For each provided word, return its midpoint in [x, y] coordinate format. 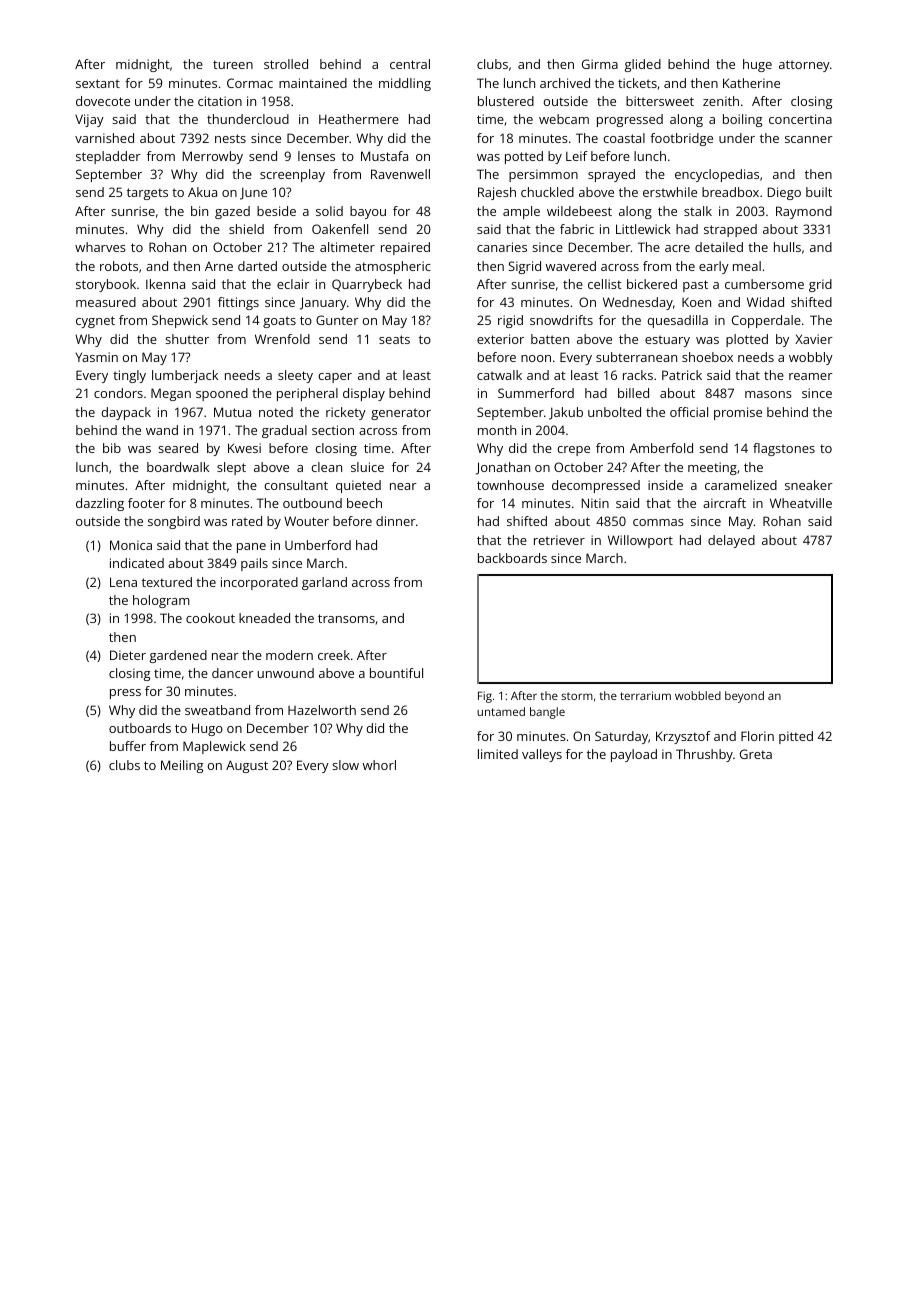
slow [345, 765]
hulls [787, 247]
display [364, 394]
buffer [128, 746]
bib [112, 448]
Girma [600, 64]
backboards [512, 558]
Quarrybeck [367, 285]
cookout [210, 618]
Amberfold [661, 448]
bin [199, 211]
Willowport [640, 541]
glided [643, 65]
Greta [756, 754]
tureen [233, 64]
